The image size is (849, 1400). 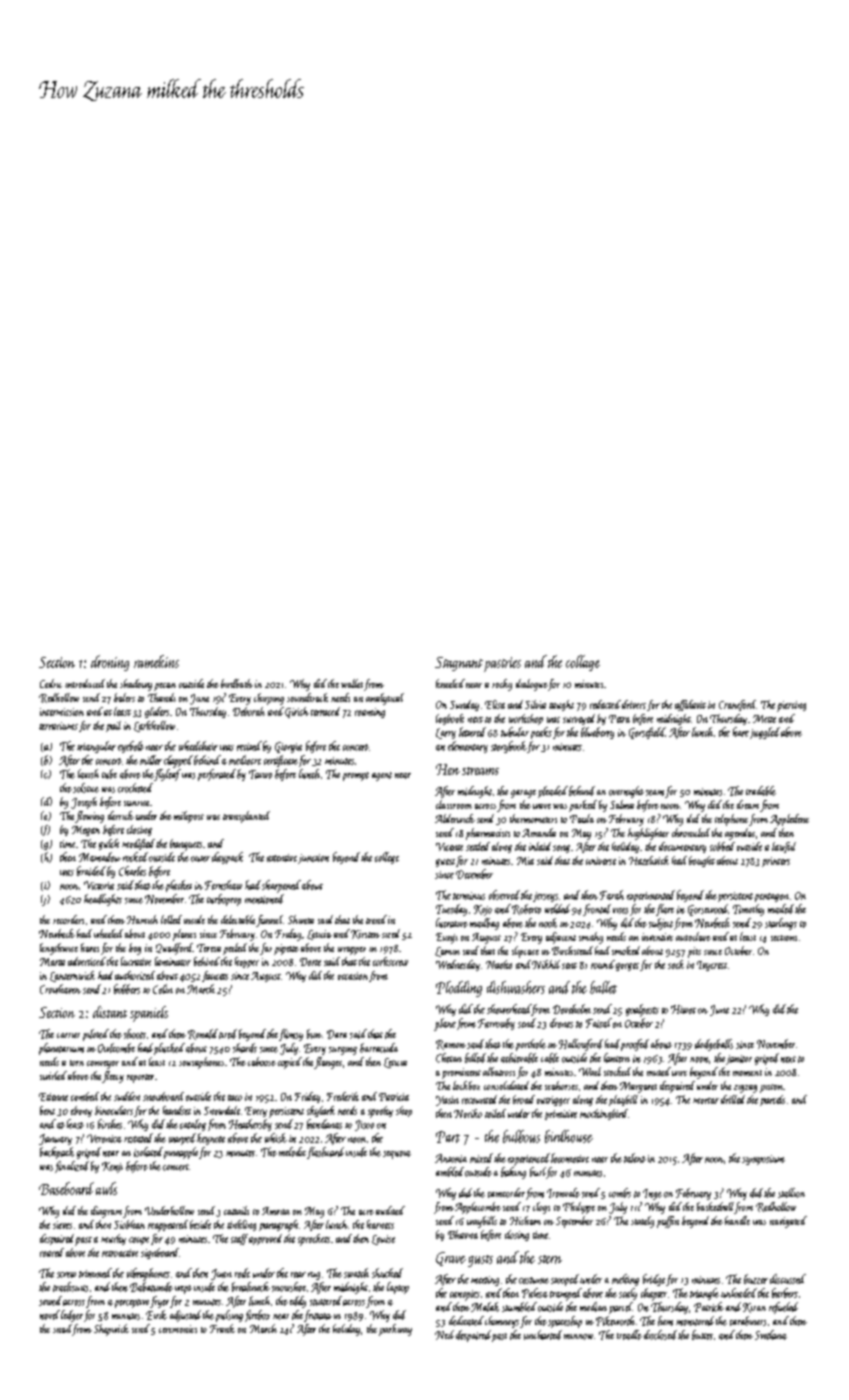 What do you see at coordinates (203, 1034) in the screenshot?
I see `Ronald` at bounding box center [203, 1034].
